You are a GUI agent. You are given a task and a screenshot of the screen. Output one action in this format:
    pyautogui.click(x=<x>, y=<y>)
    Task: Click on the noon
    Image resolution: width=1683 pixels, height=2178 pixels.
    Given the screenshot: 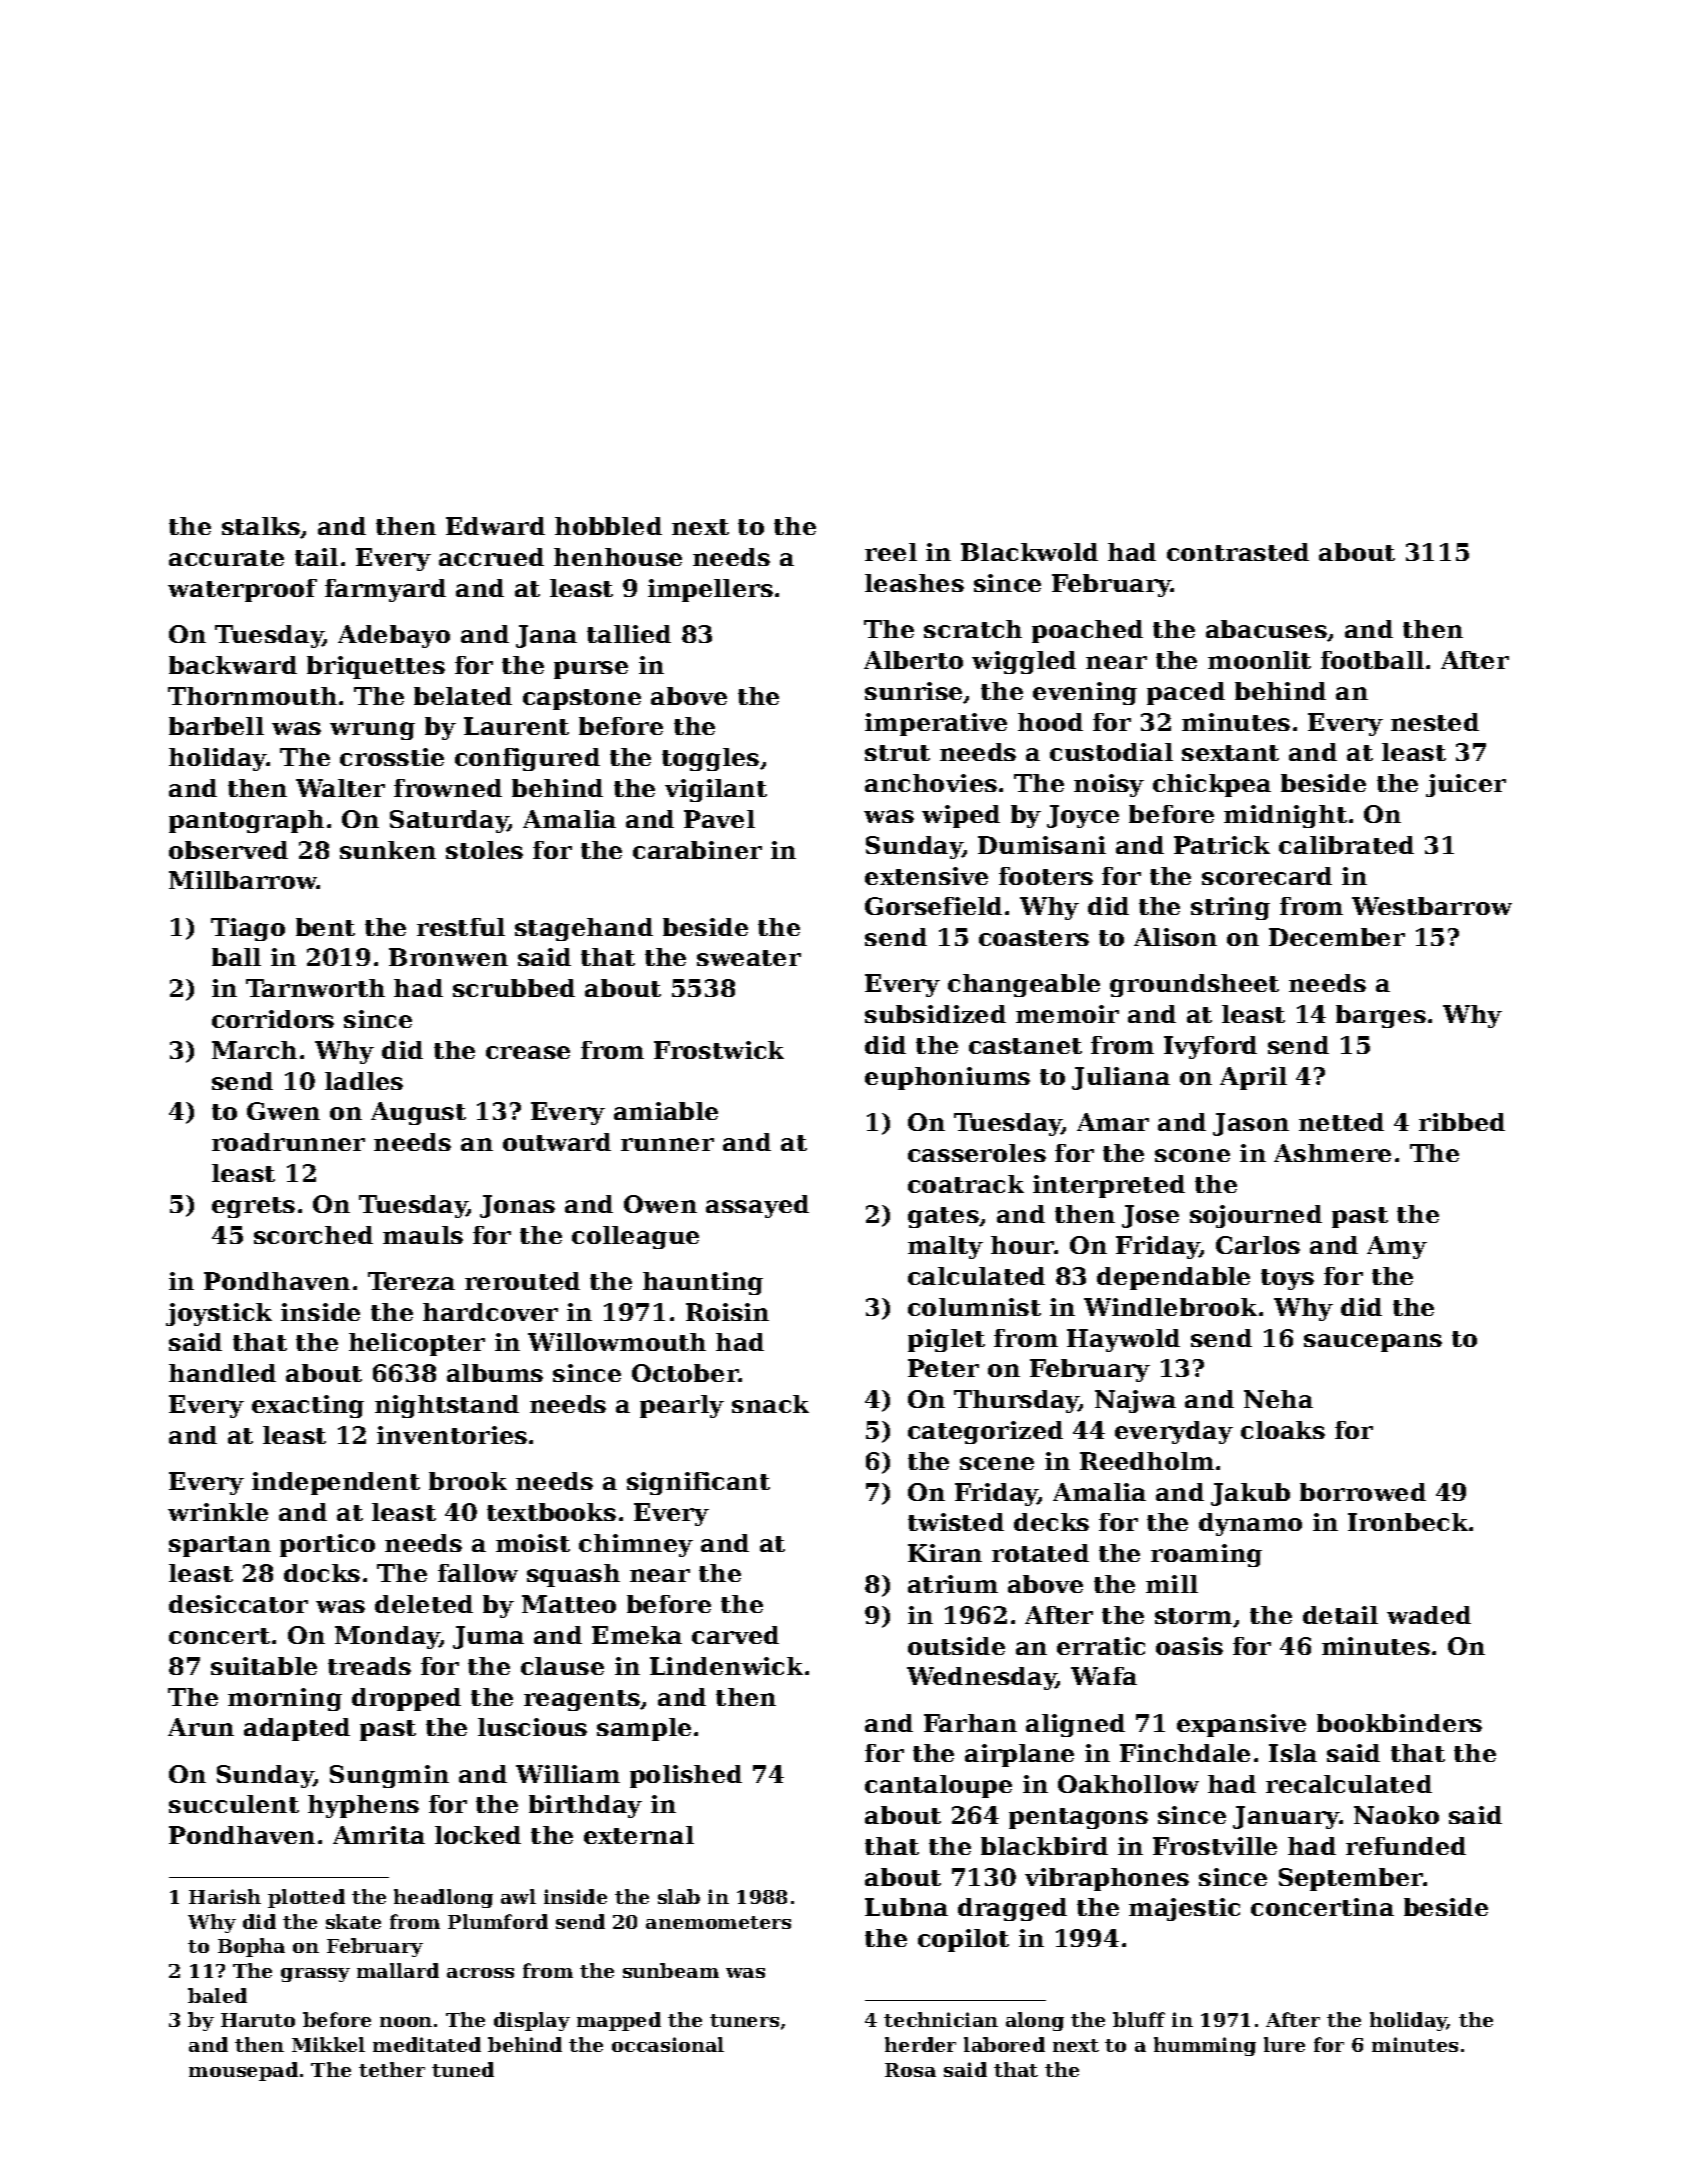 What is the action you would take?
    pyautogui.click(x=406, y=2022)
